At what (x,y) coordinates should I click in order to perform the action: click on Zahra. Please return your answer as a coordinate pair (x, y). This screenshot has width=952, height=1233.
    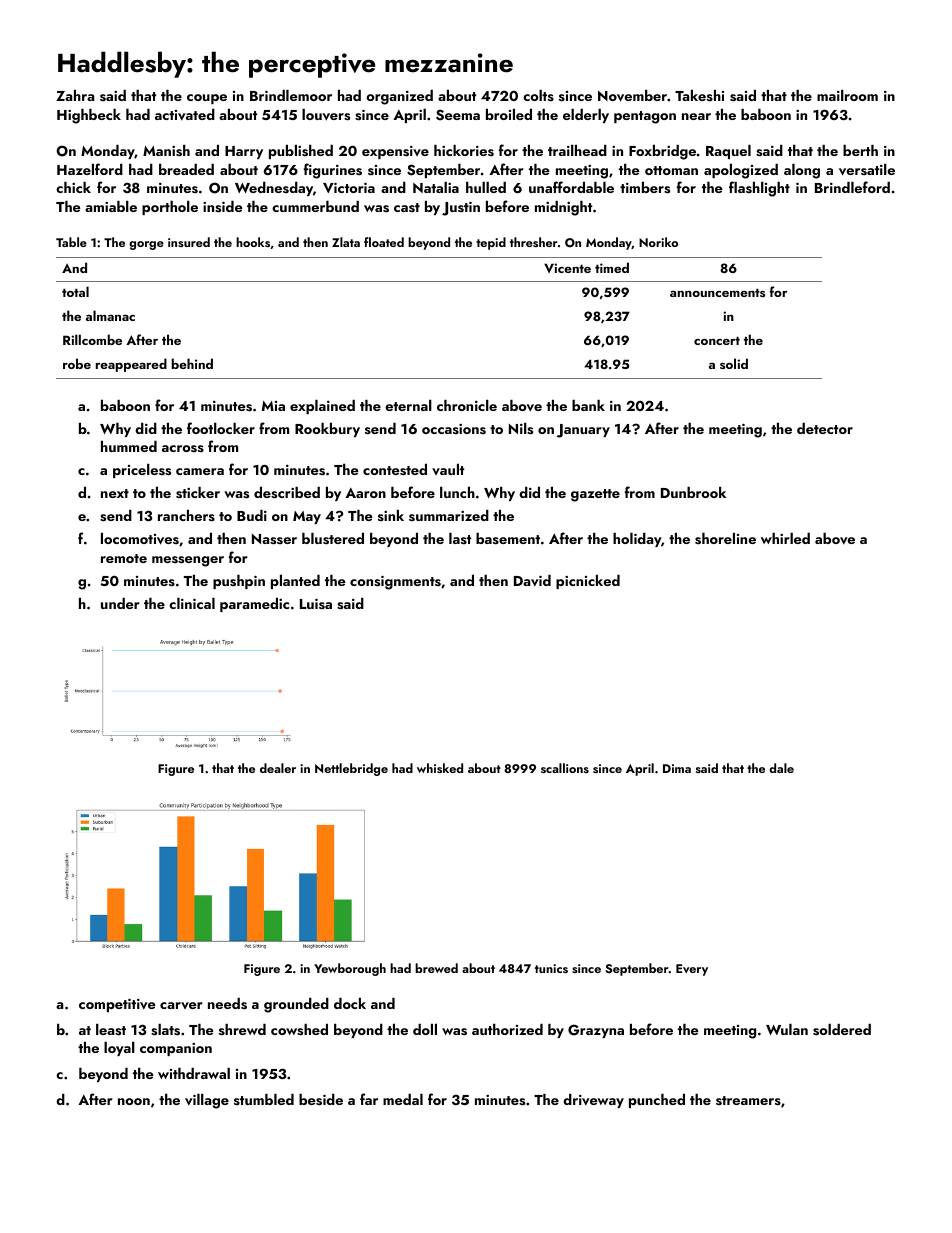
    Looking at the image, I should click on (75, 95).
